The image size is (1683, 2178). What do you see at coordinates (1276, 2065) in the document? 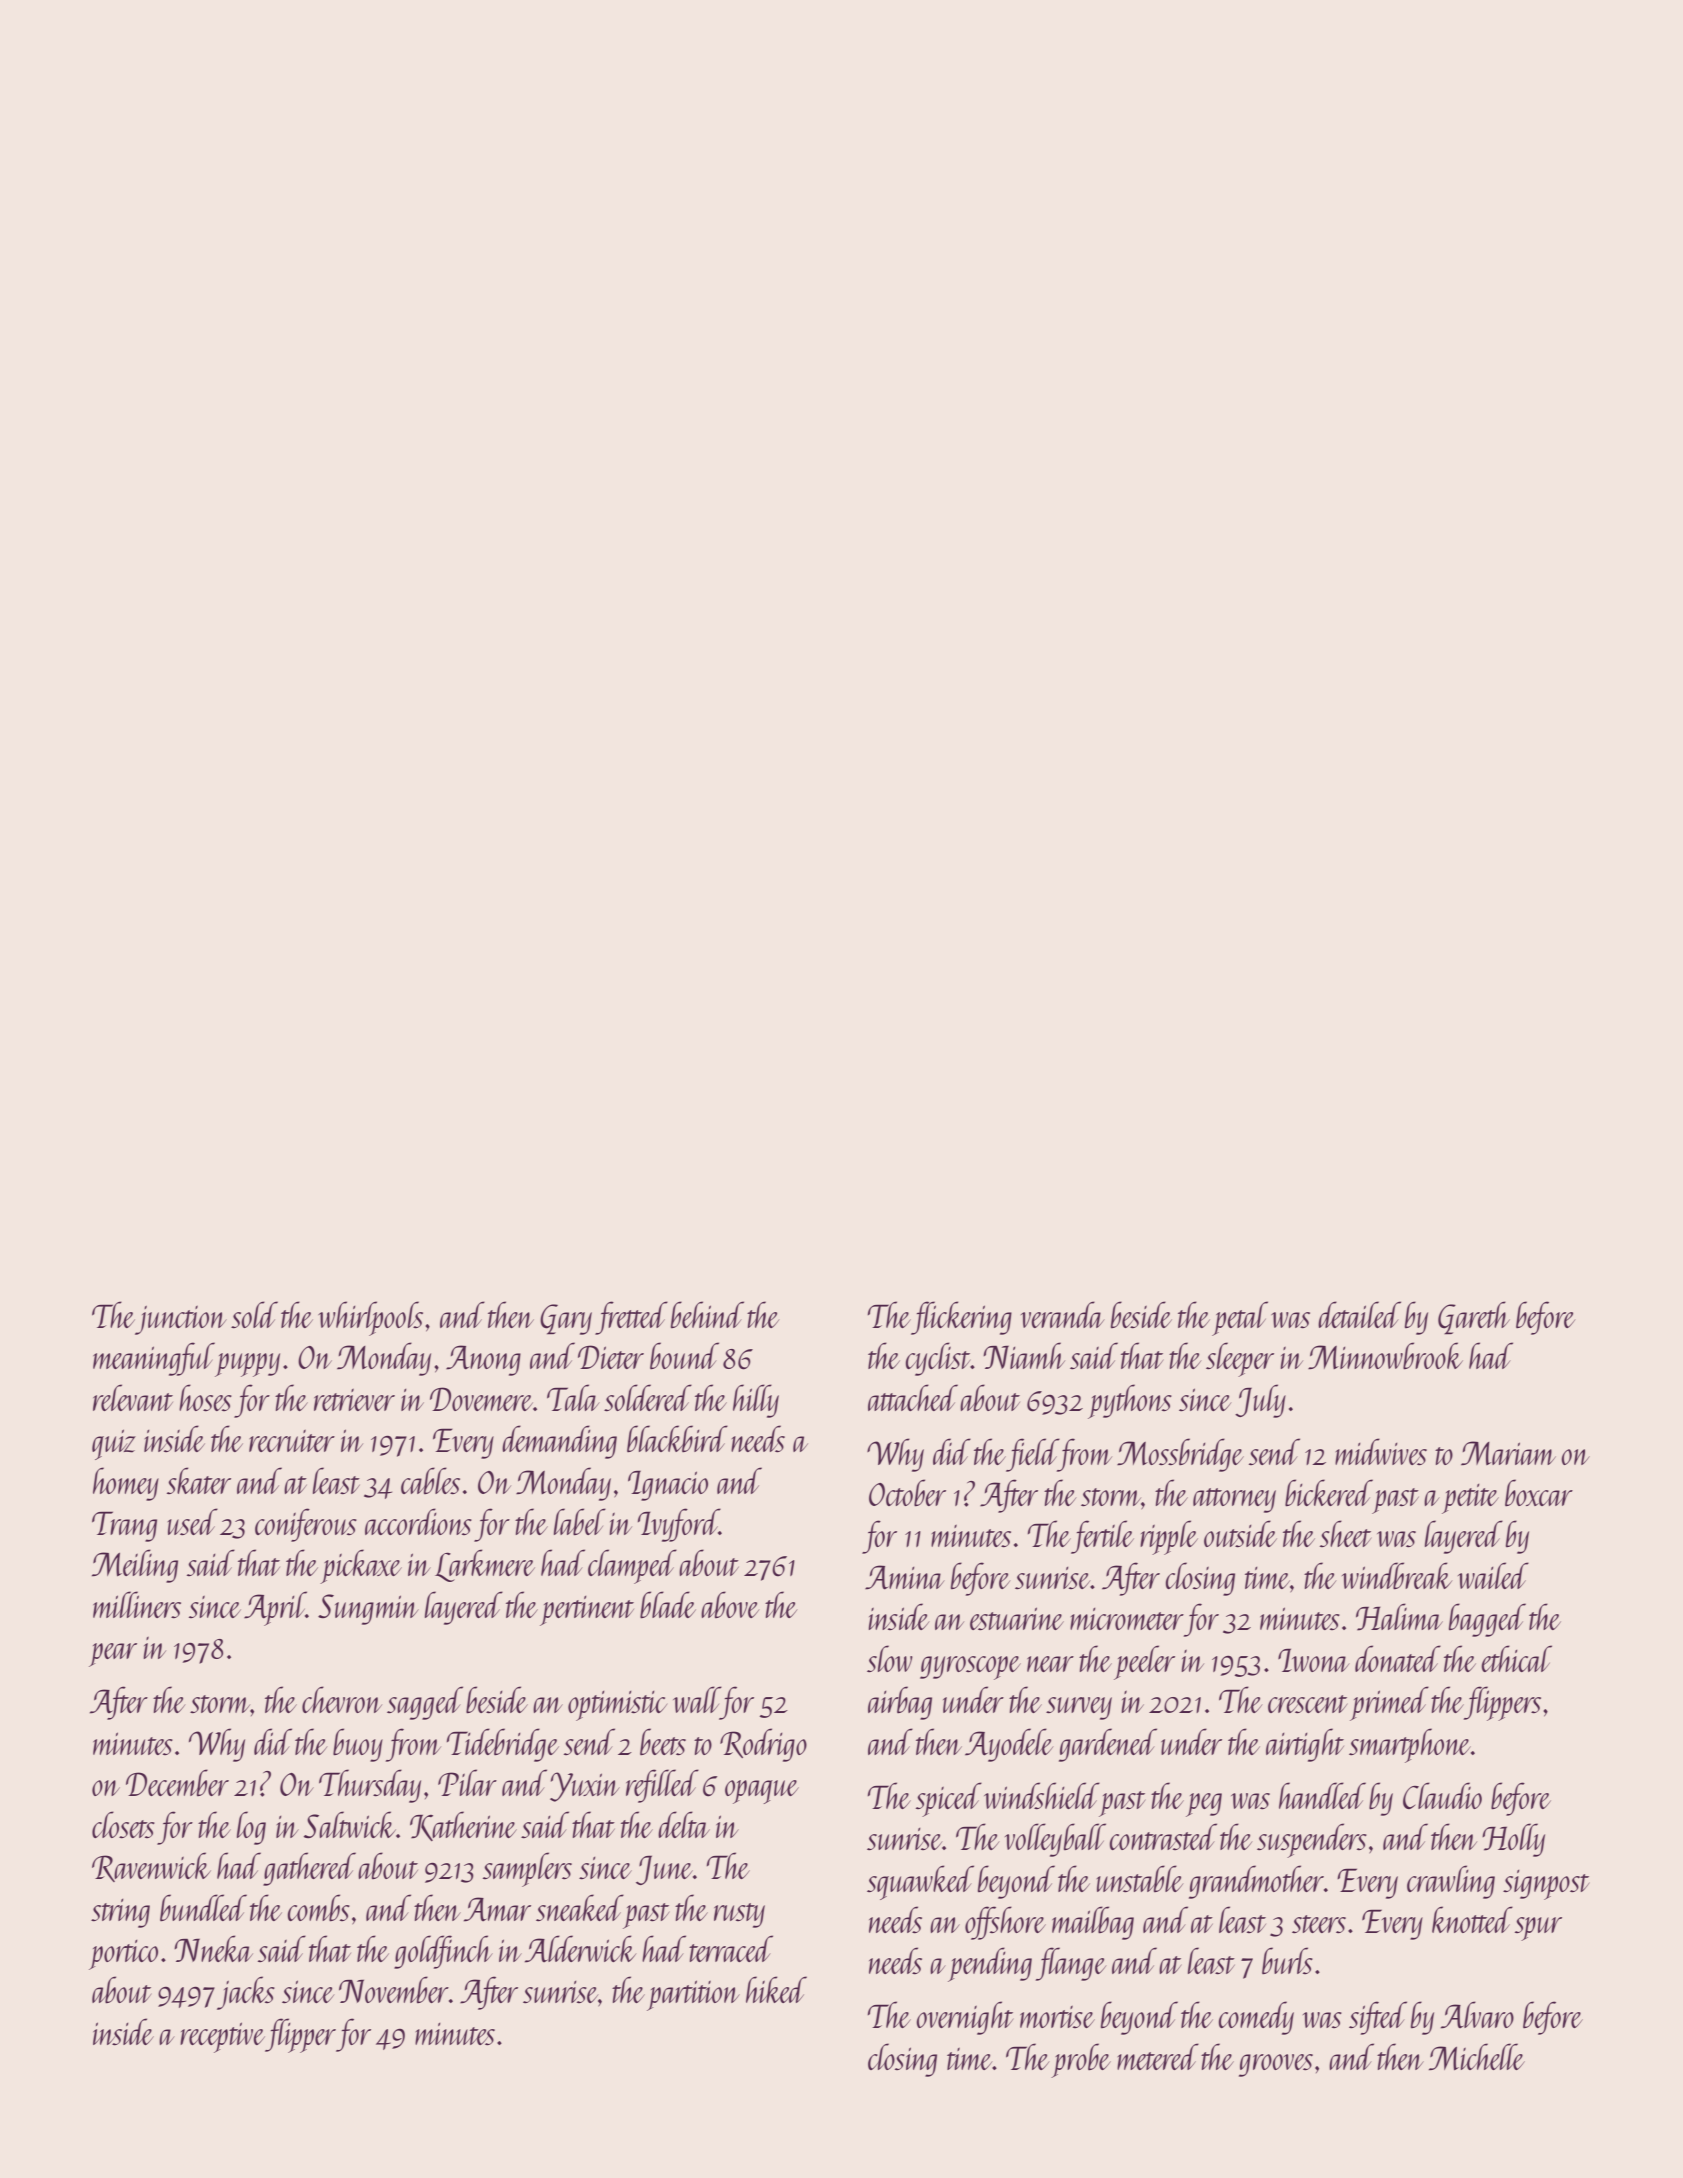
I see `grooves` at bounding box center [1276, 2065].
